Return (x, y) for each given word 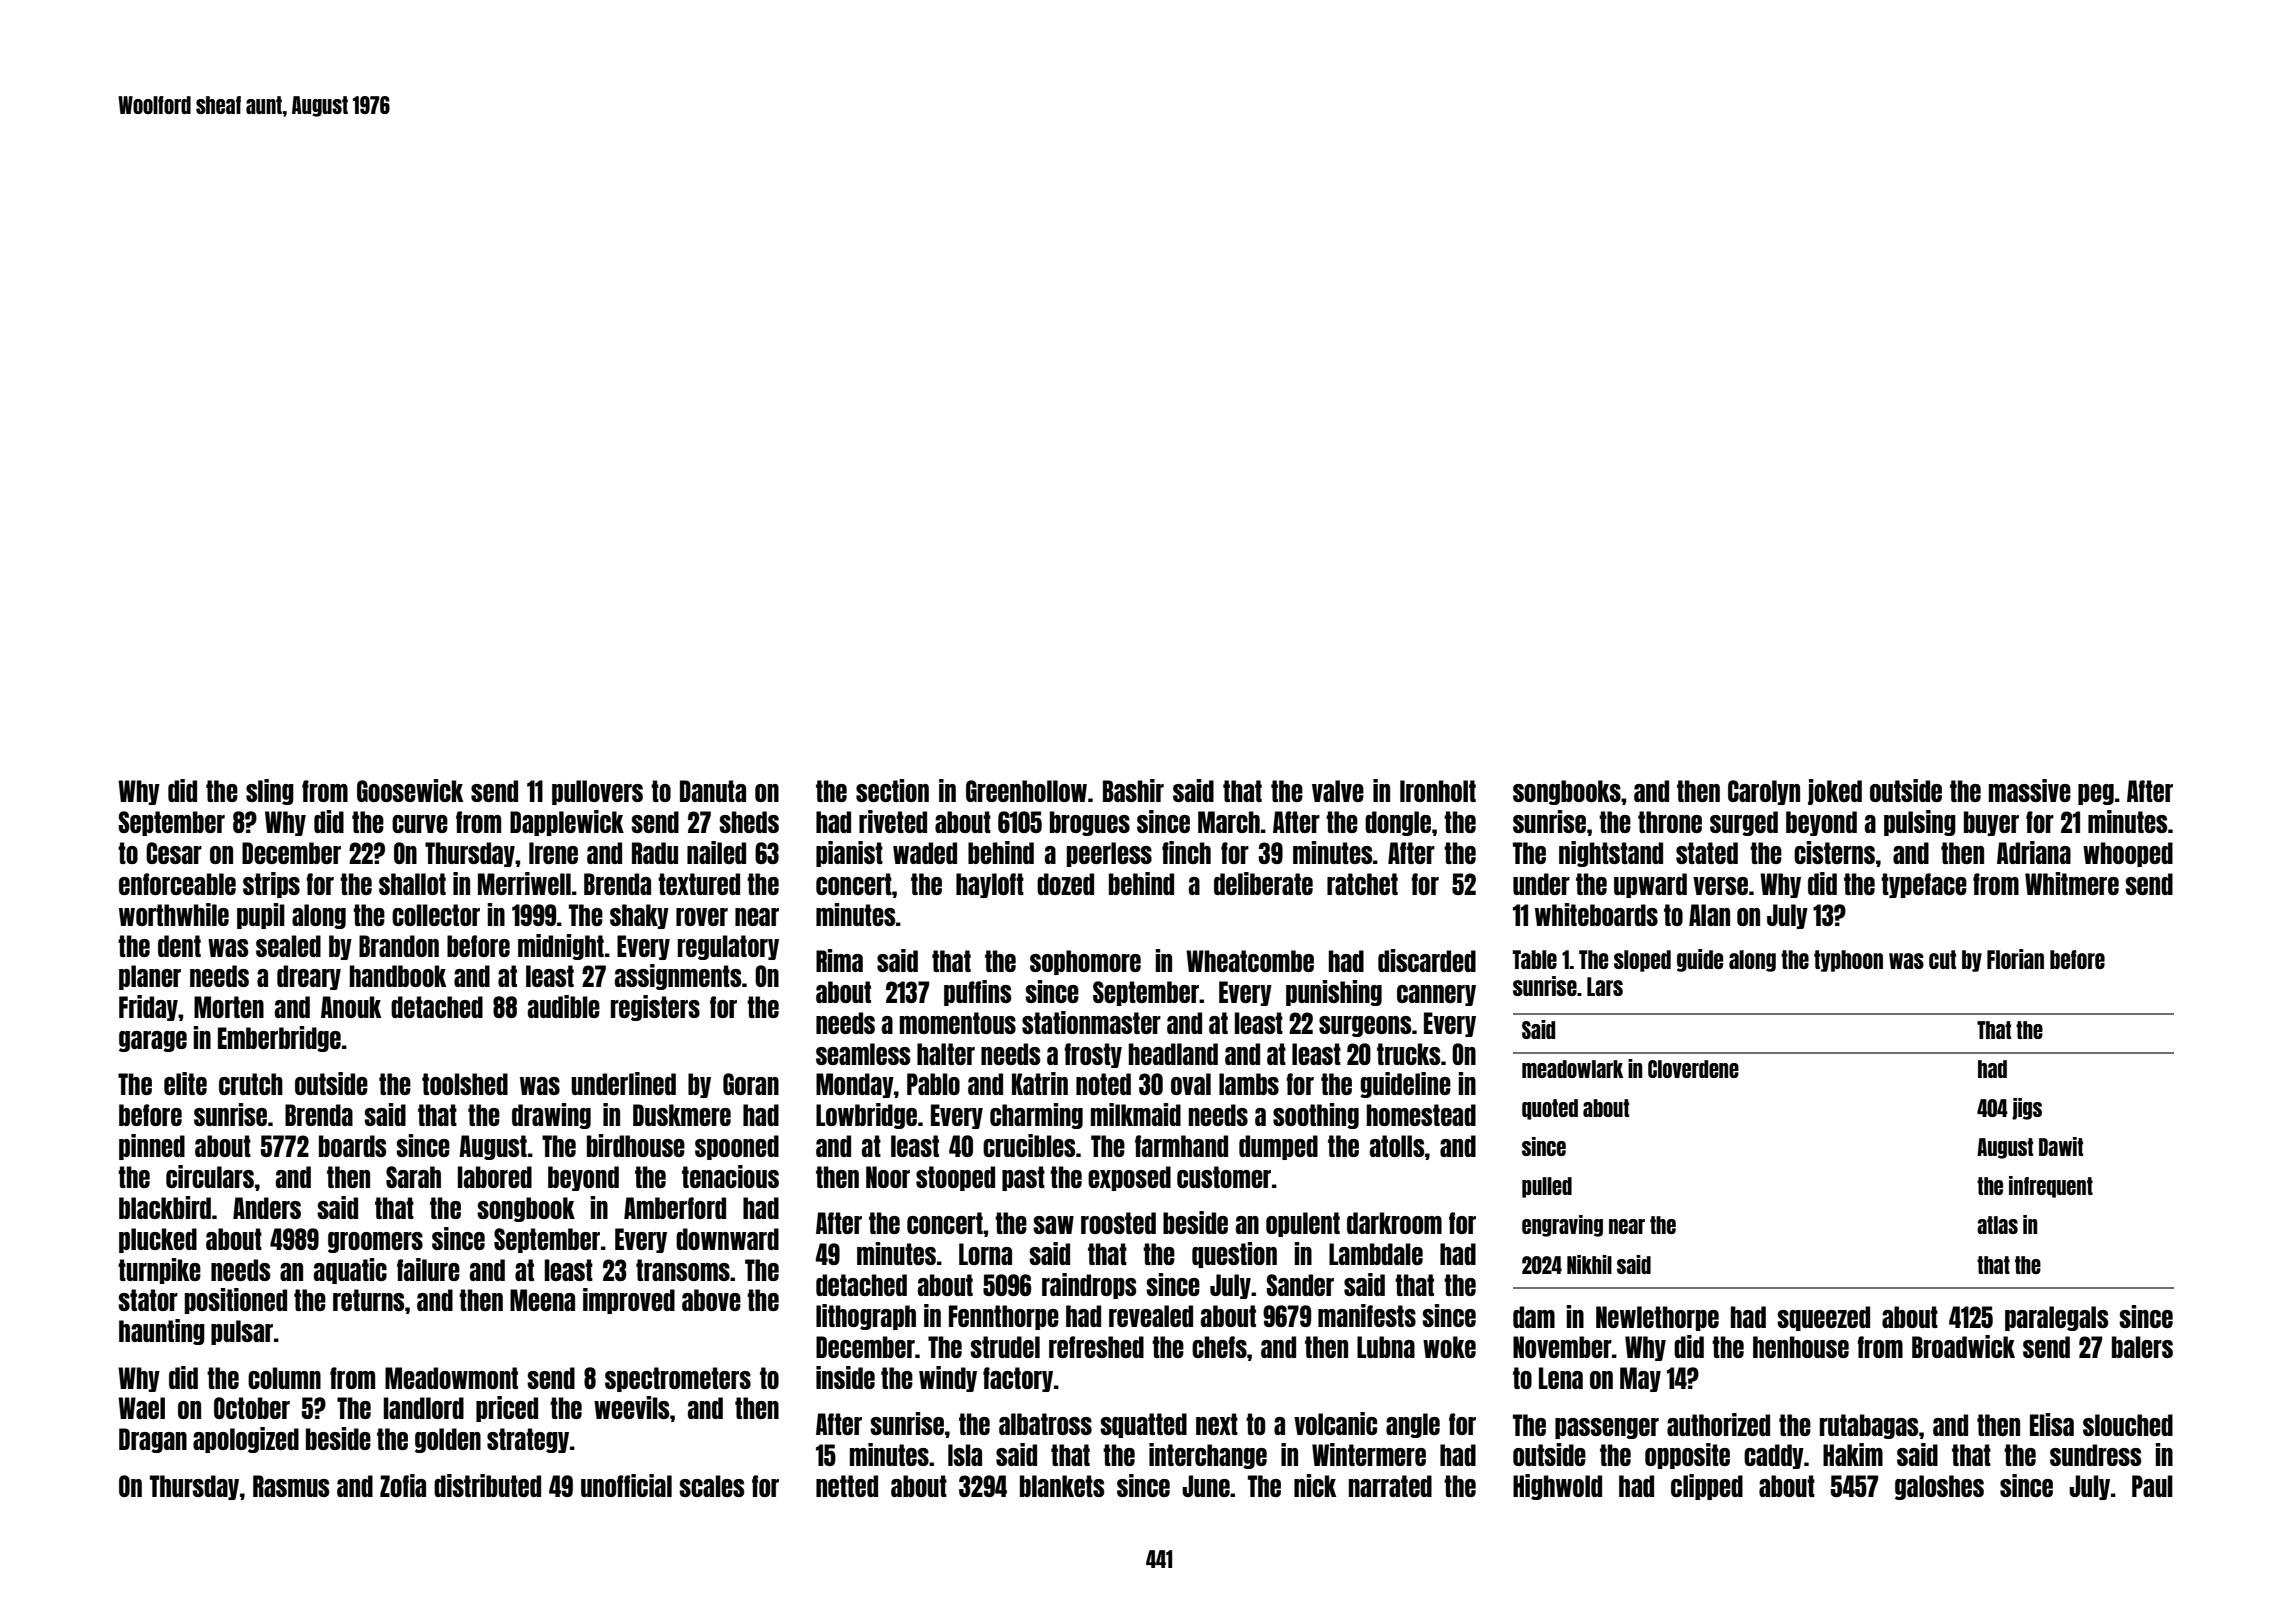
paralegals (2056, 1318)
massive (2030, 790)
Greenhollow (1026, 791)
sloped (1642, 961)
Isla (965, 1455)
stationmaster (1091, 1022)
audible (564, 1006)
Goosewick (410, 790)
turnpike (159, 1271)
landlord (424, 1408)
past (1023, 1178)
